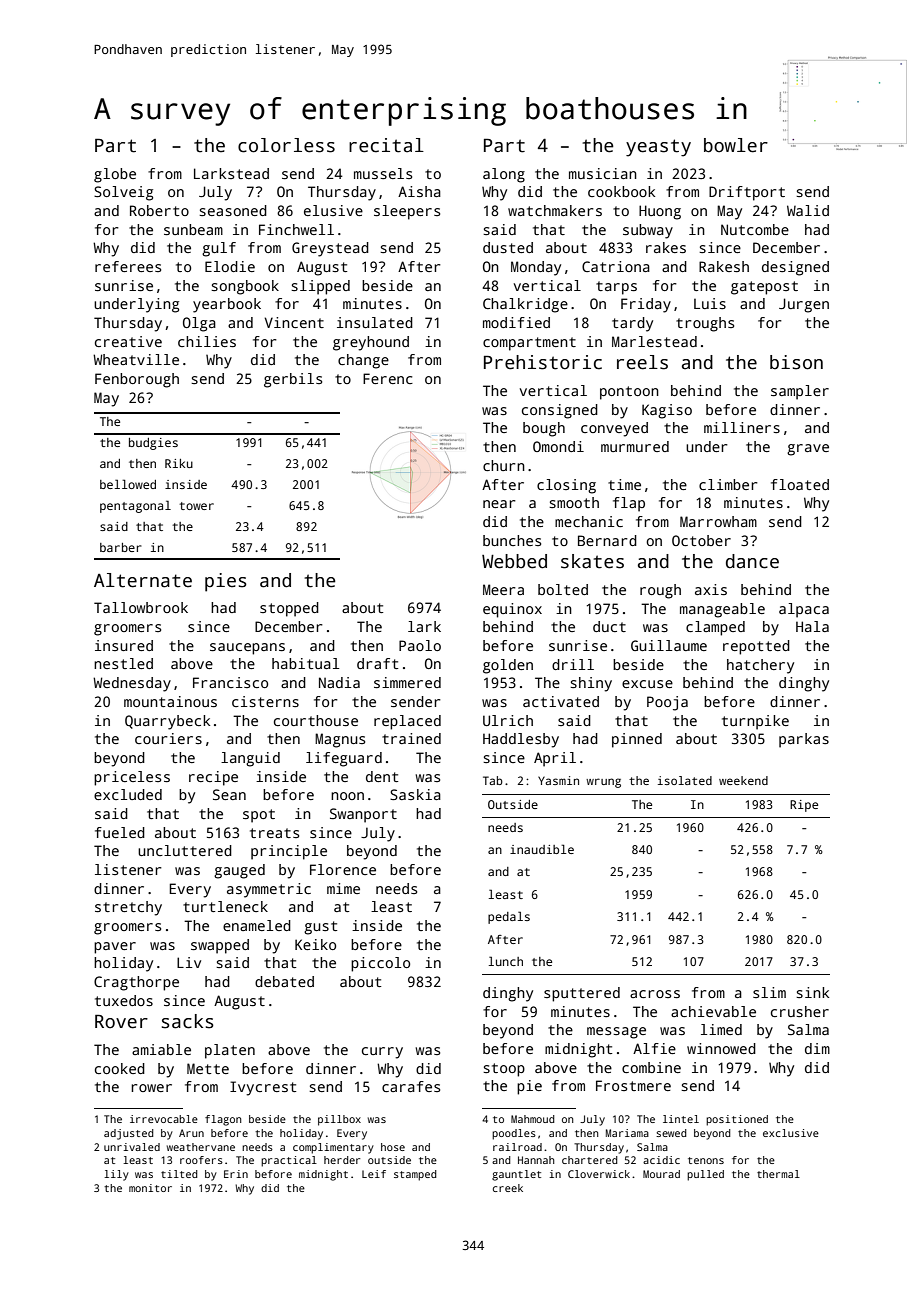 This screenshot has height=1308, width=924. What do you see at coordinates (516, 322) in the screenshot?
I see `modified` at bounding box center [516, 322].
